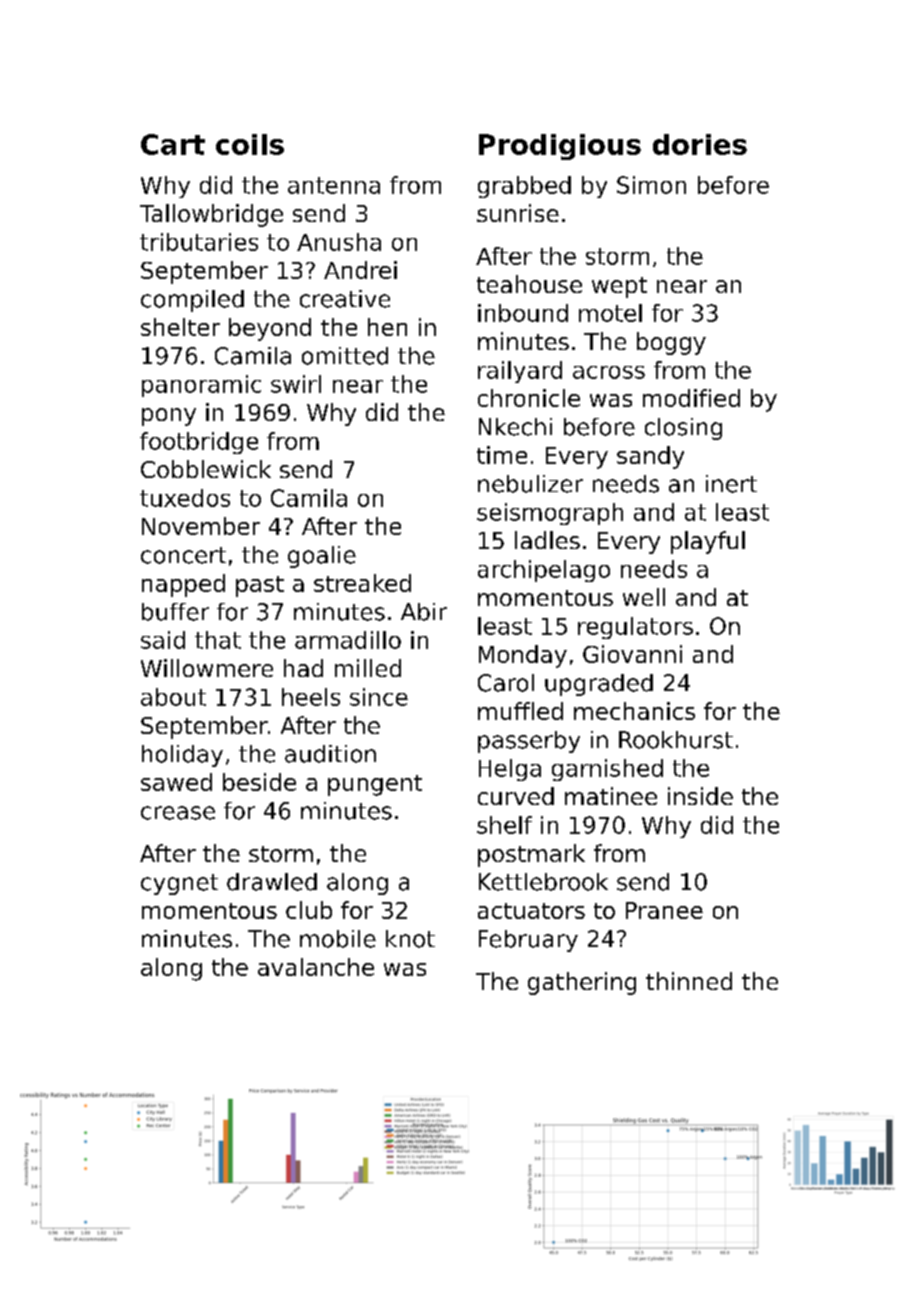 The width and height of the document is (924, 1311). Describe the element at coordinates (334, 185) in the document. I see `antenna` at that location.
